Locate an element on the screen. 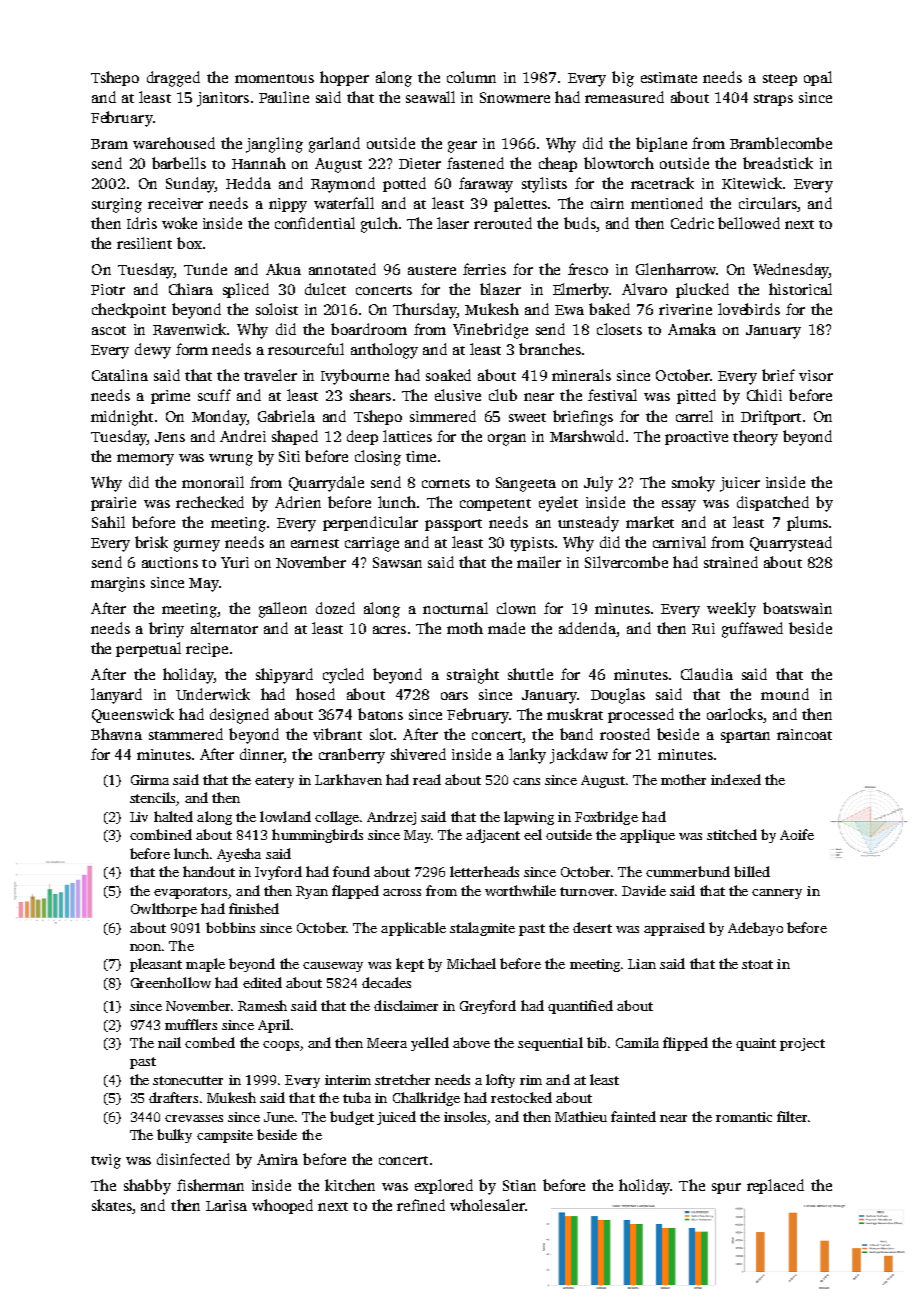 This screenshot has height=1308, width=924. desert is located at coordinates (592, 927).
